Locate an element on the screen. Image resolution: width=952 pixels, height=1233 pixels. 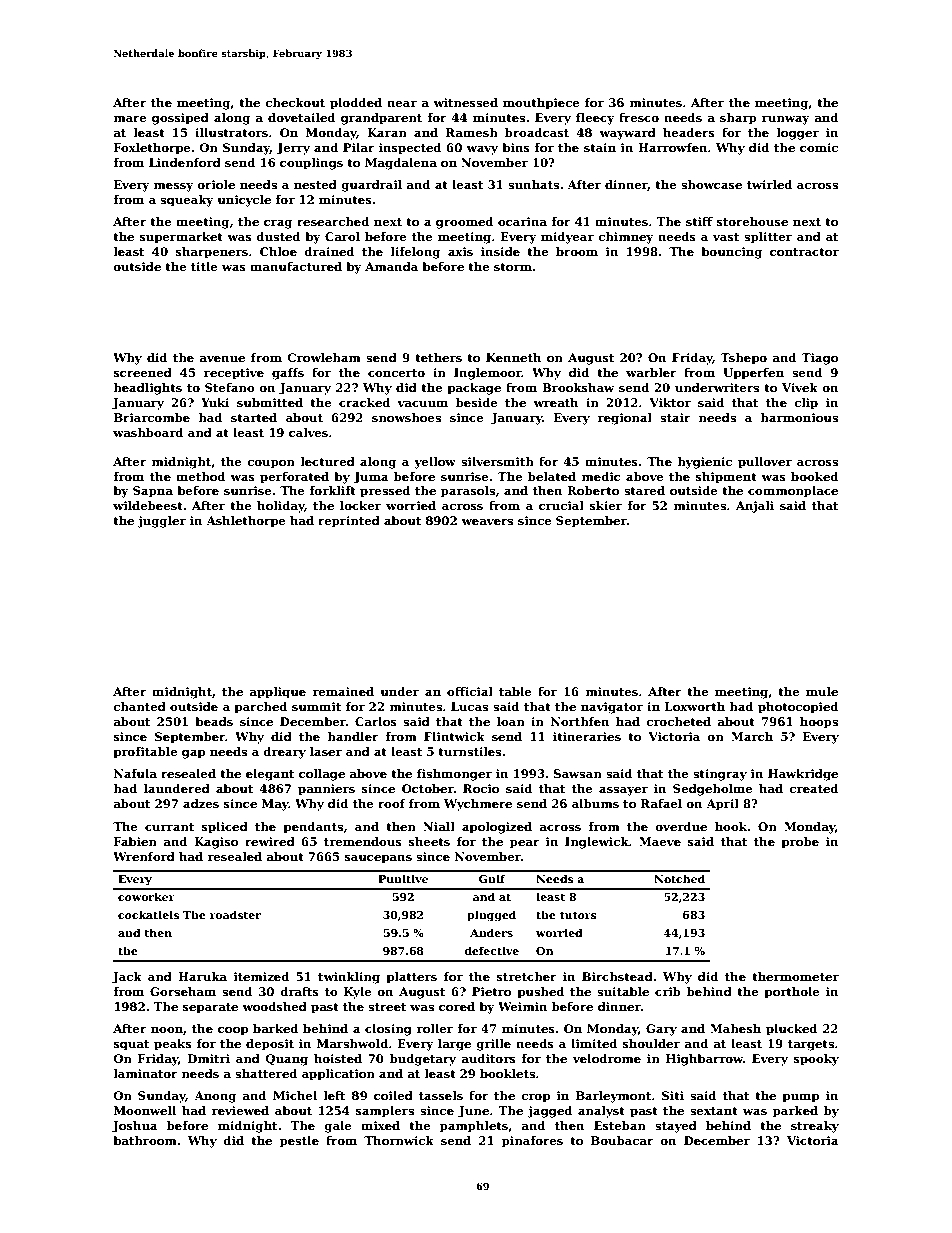
Nafula is located at coordinates (135, 773).
